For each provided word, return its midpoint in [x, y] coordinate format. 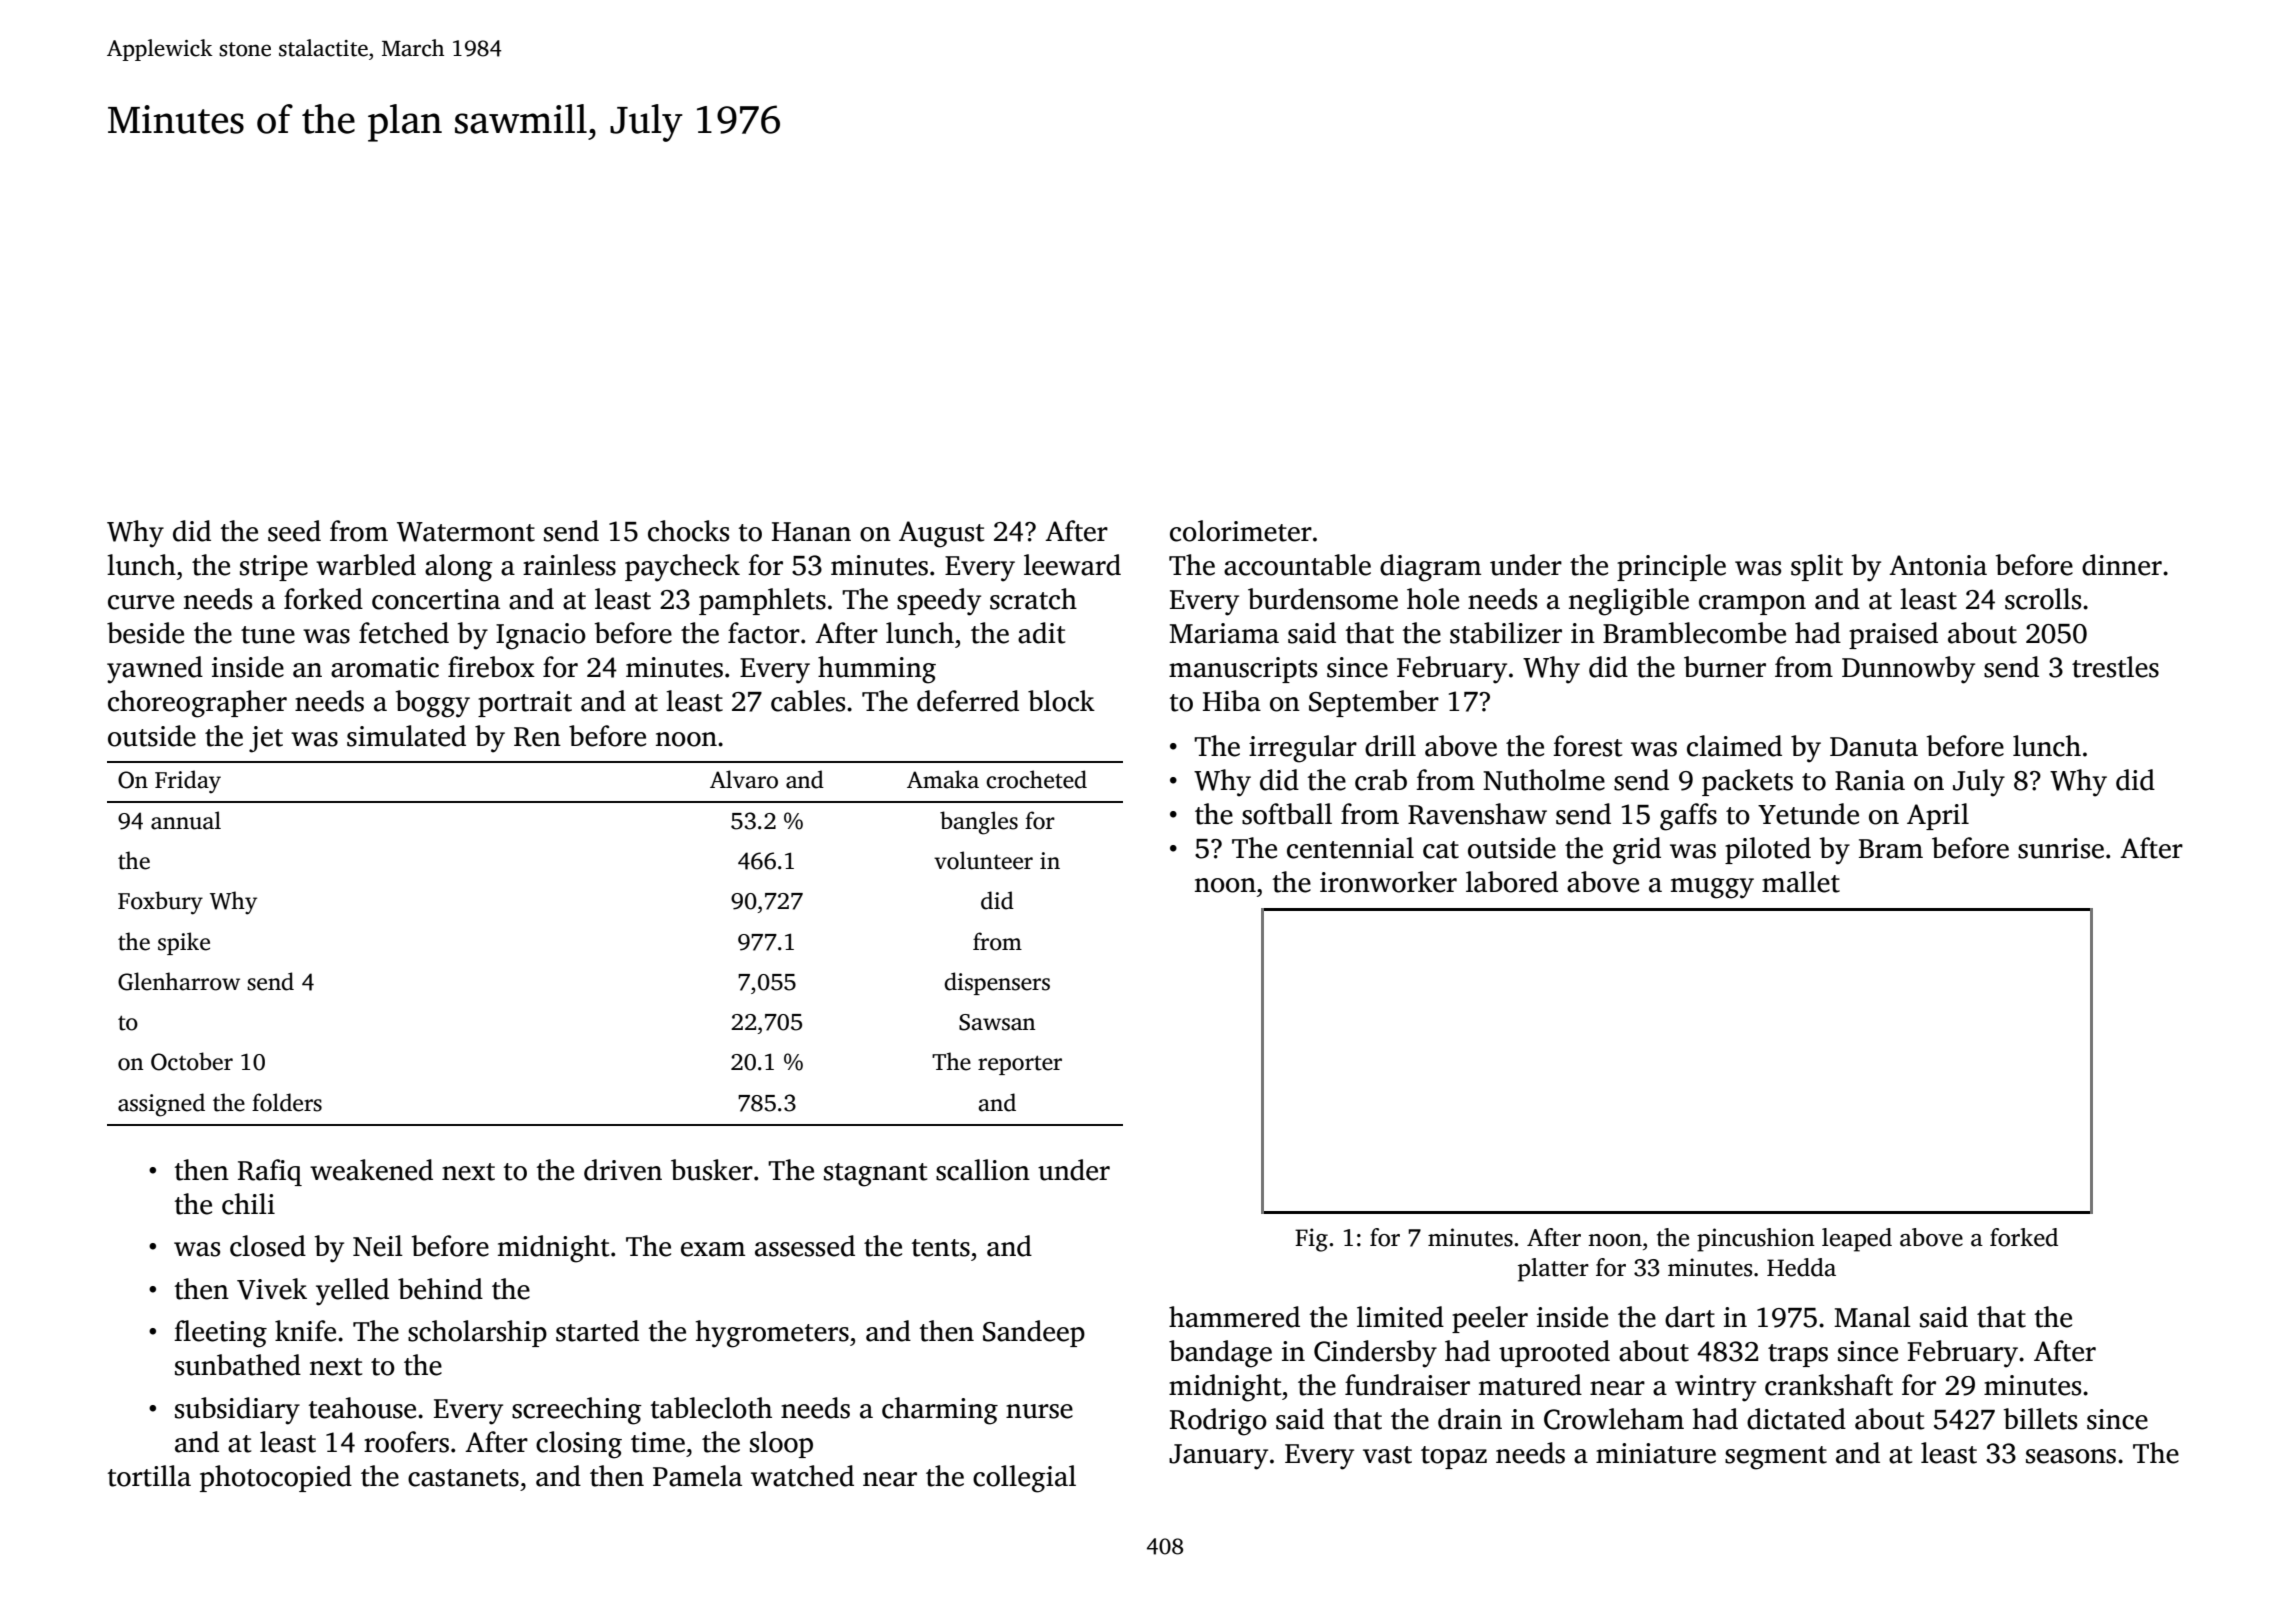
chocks [688, 531]
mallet [1801, 882]
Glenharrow [179, 981]
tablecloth [711, 1408]
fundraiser [1407, 1385]
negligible [1629, 602]
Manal [1872, 1317]
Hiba [1232, 701]
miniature [1656, 1453]
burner [1725, 667]
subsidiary [237, 1411]
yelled [352, 1292]
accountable [1297, 565]
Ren [537, 737]
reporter [1020, 1065]
